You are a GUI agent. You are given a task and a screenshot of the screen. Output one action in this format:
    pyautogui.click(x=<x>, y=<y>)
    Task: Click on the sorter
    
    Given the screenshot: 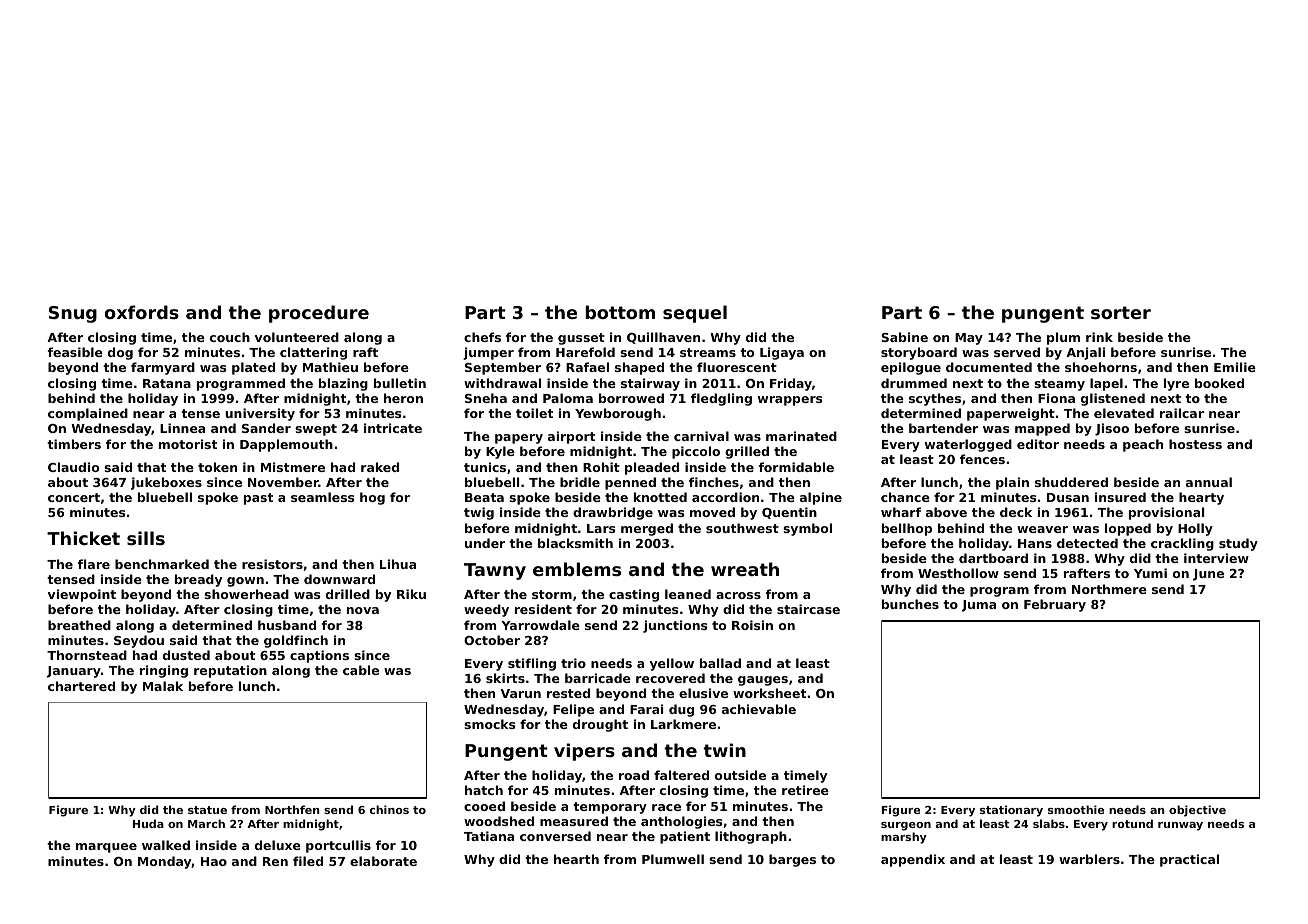 What is the action you would take?
    pyautogui.click(x=1121, y=312)
